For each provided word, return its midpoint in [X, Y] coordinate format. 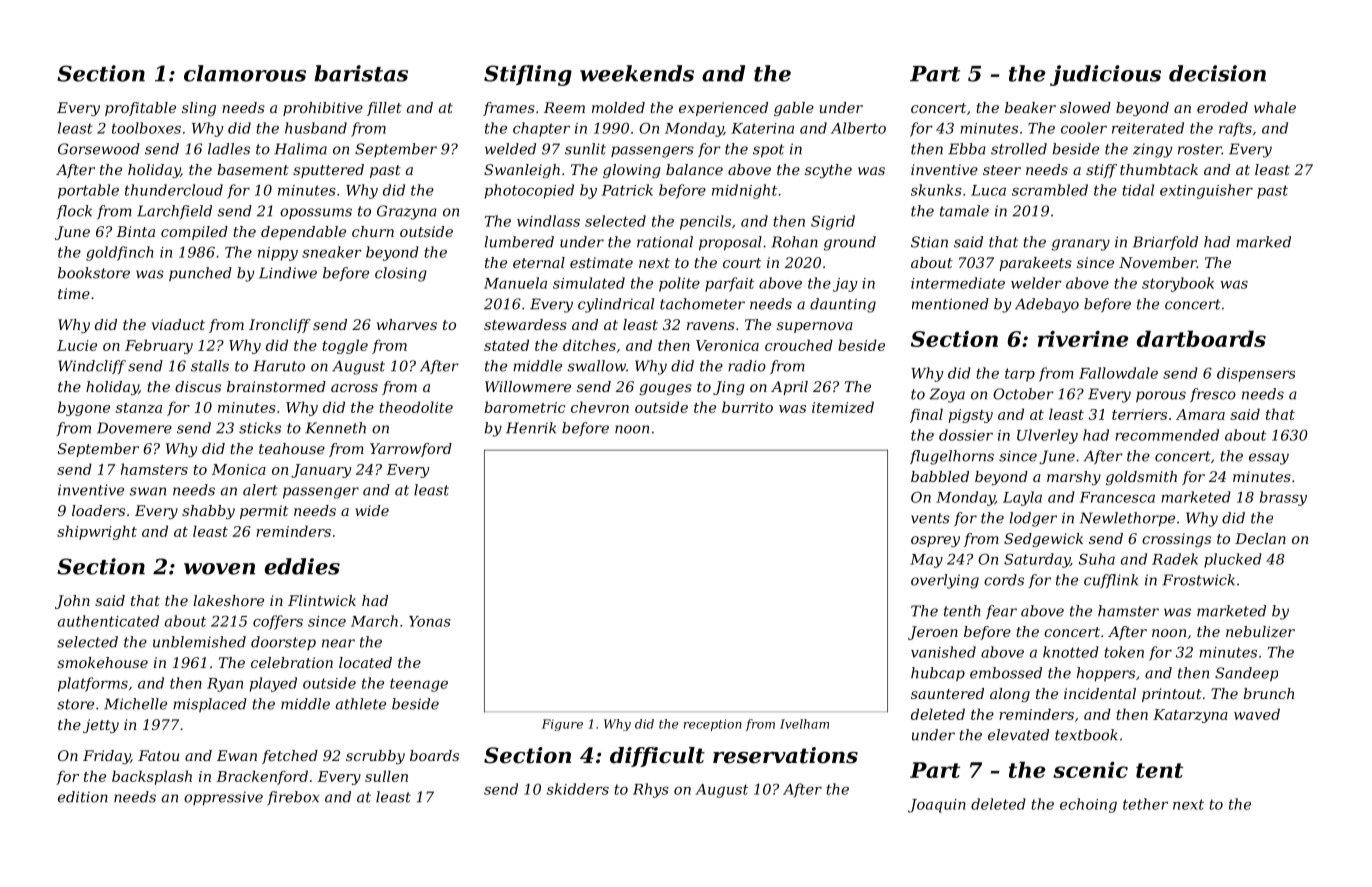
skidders [578, 789]
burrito [747, 407]
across [354, 388]
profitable [140, 109]
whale [1275, 107]
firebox [293, 798]
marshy [1074, 478]
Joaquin [937, 806]
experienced [723, 109]
